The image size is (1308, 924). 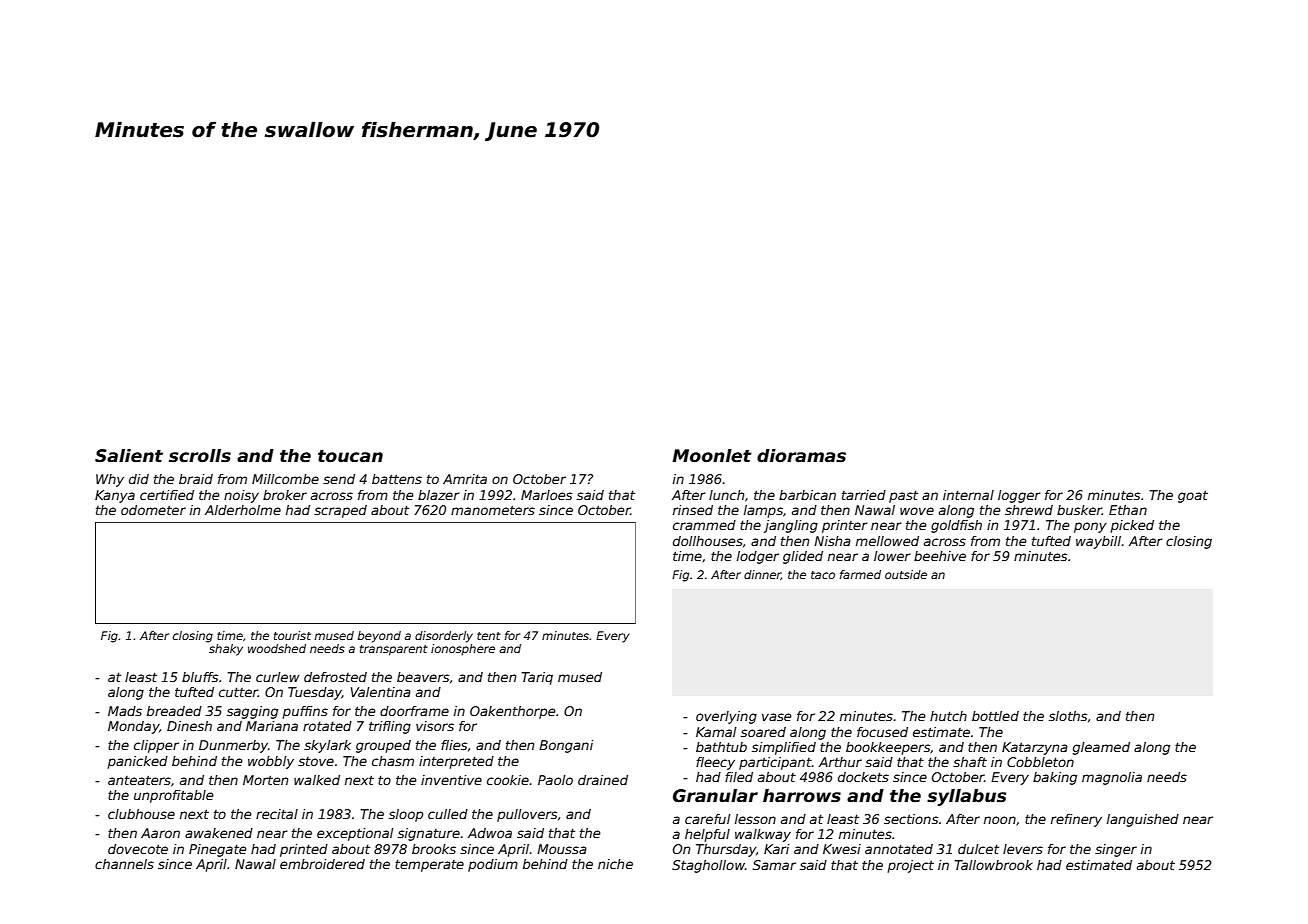 I want to click on bottled, so click(x=995, y=716).
